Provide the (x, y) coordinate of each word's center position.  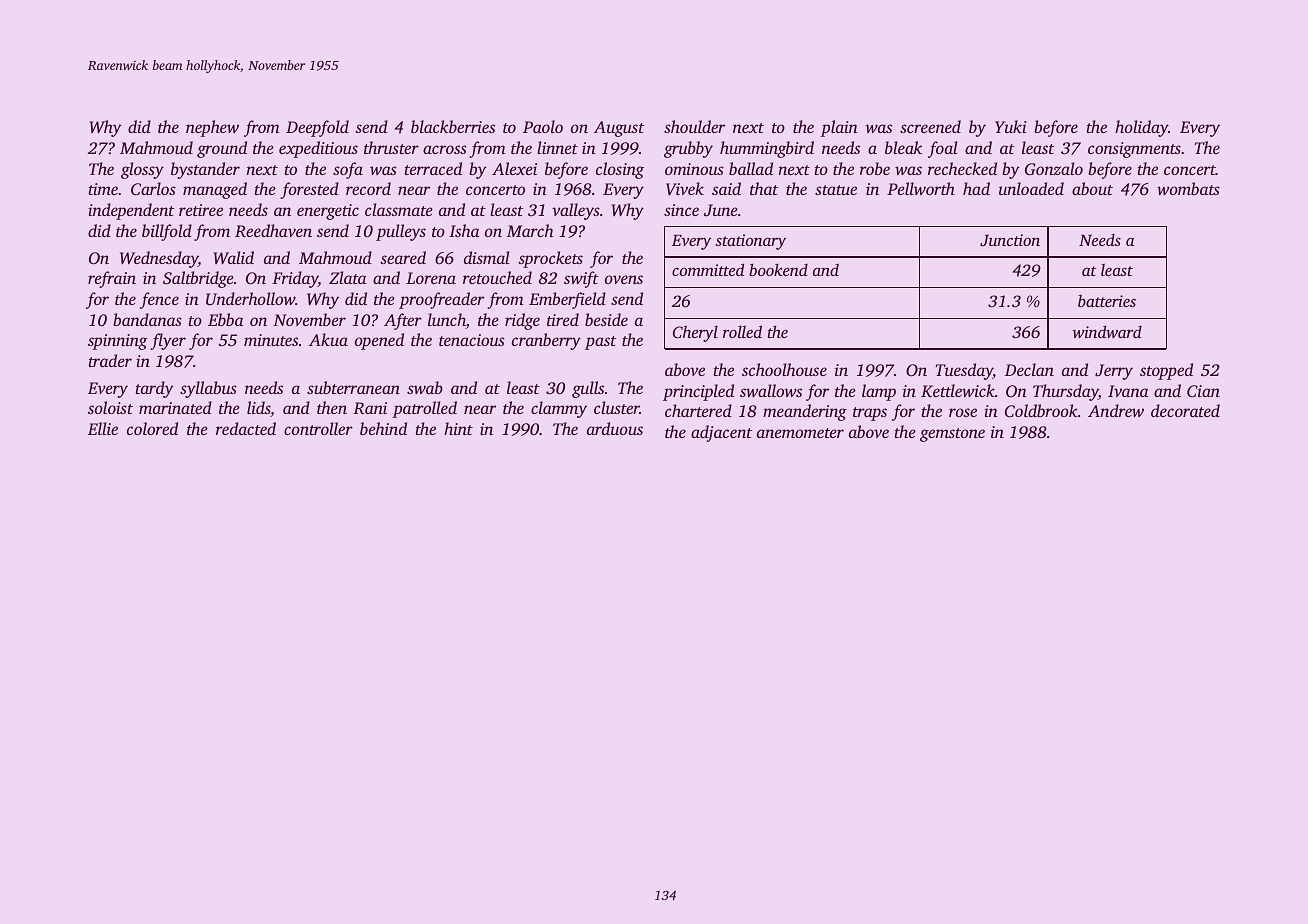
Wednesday (159, 259)
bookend (778, 269)
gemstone (952, 435)
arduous (615, 428)
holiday (1141, 128)
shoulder (694, 126)
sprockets (550, 259)
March (530, 230)
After (403, 321)
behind (383, 428)
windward (1107, 331)
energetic (328, 212)
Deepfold (317, 128)
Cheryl (695, 333)
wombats (1188, 188)
